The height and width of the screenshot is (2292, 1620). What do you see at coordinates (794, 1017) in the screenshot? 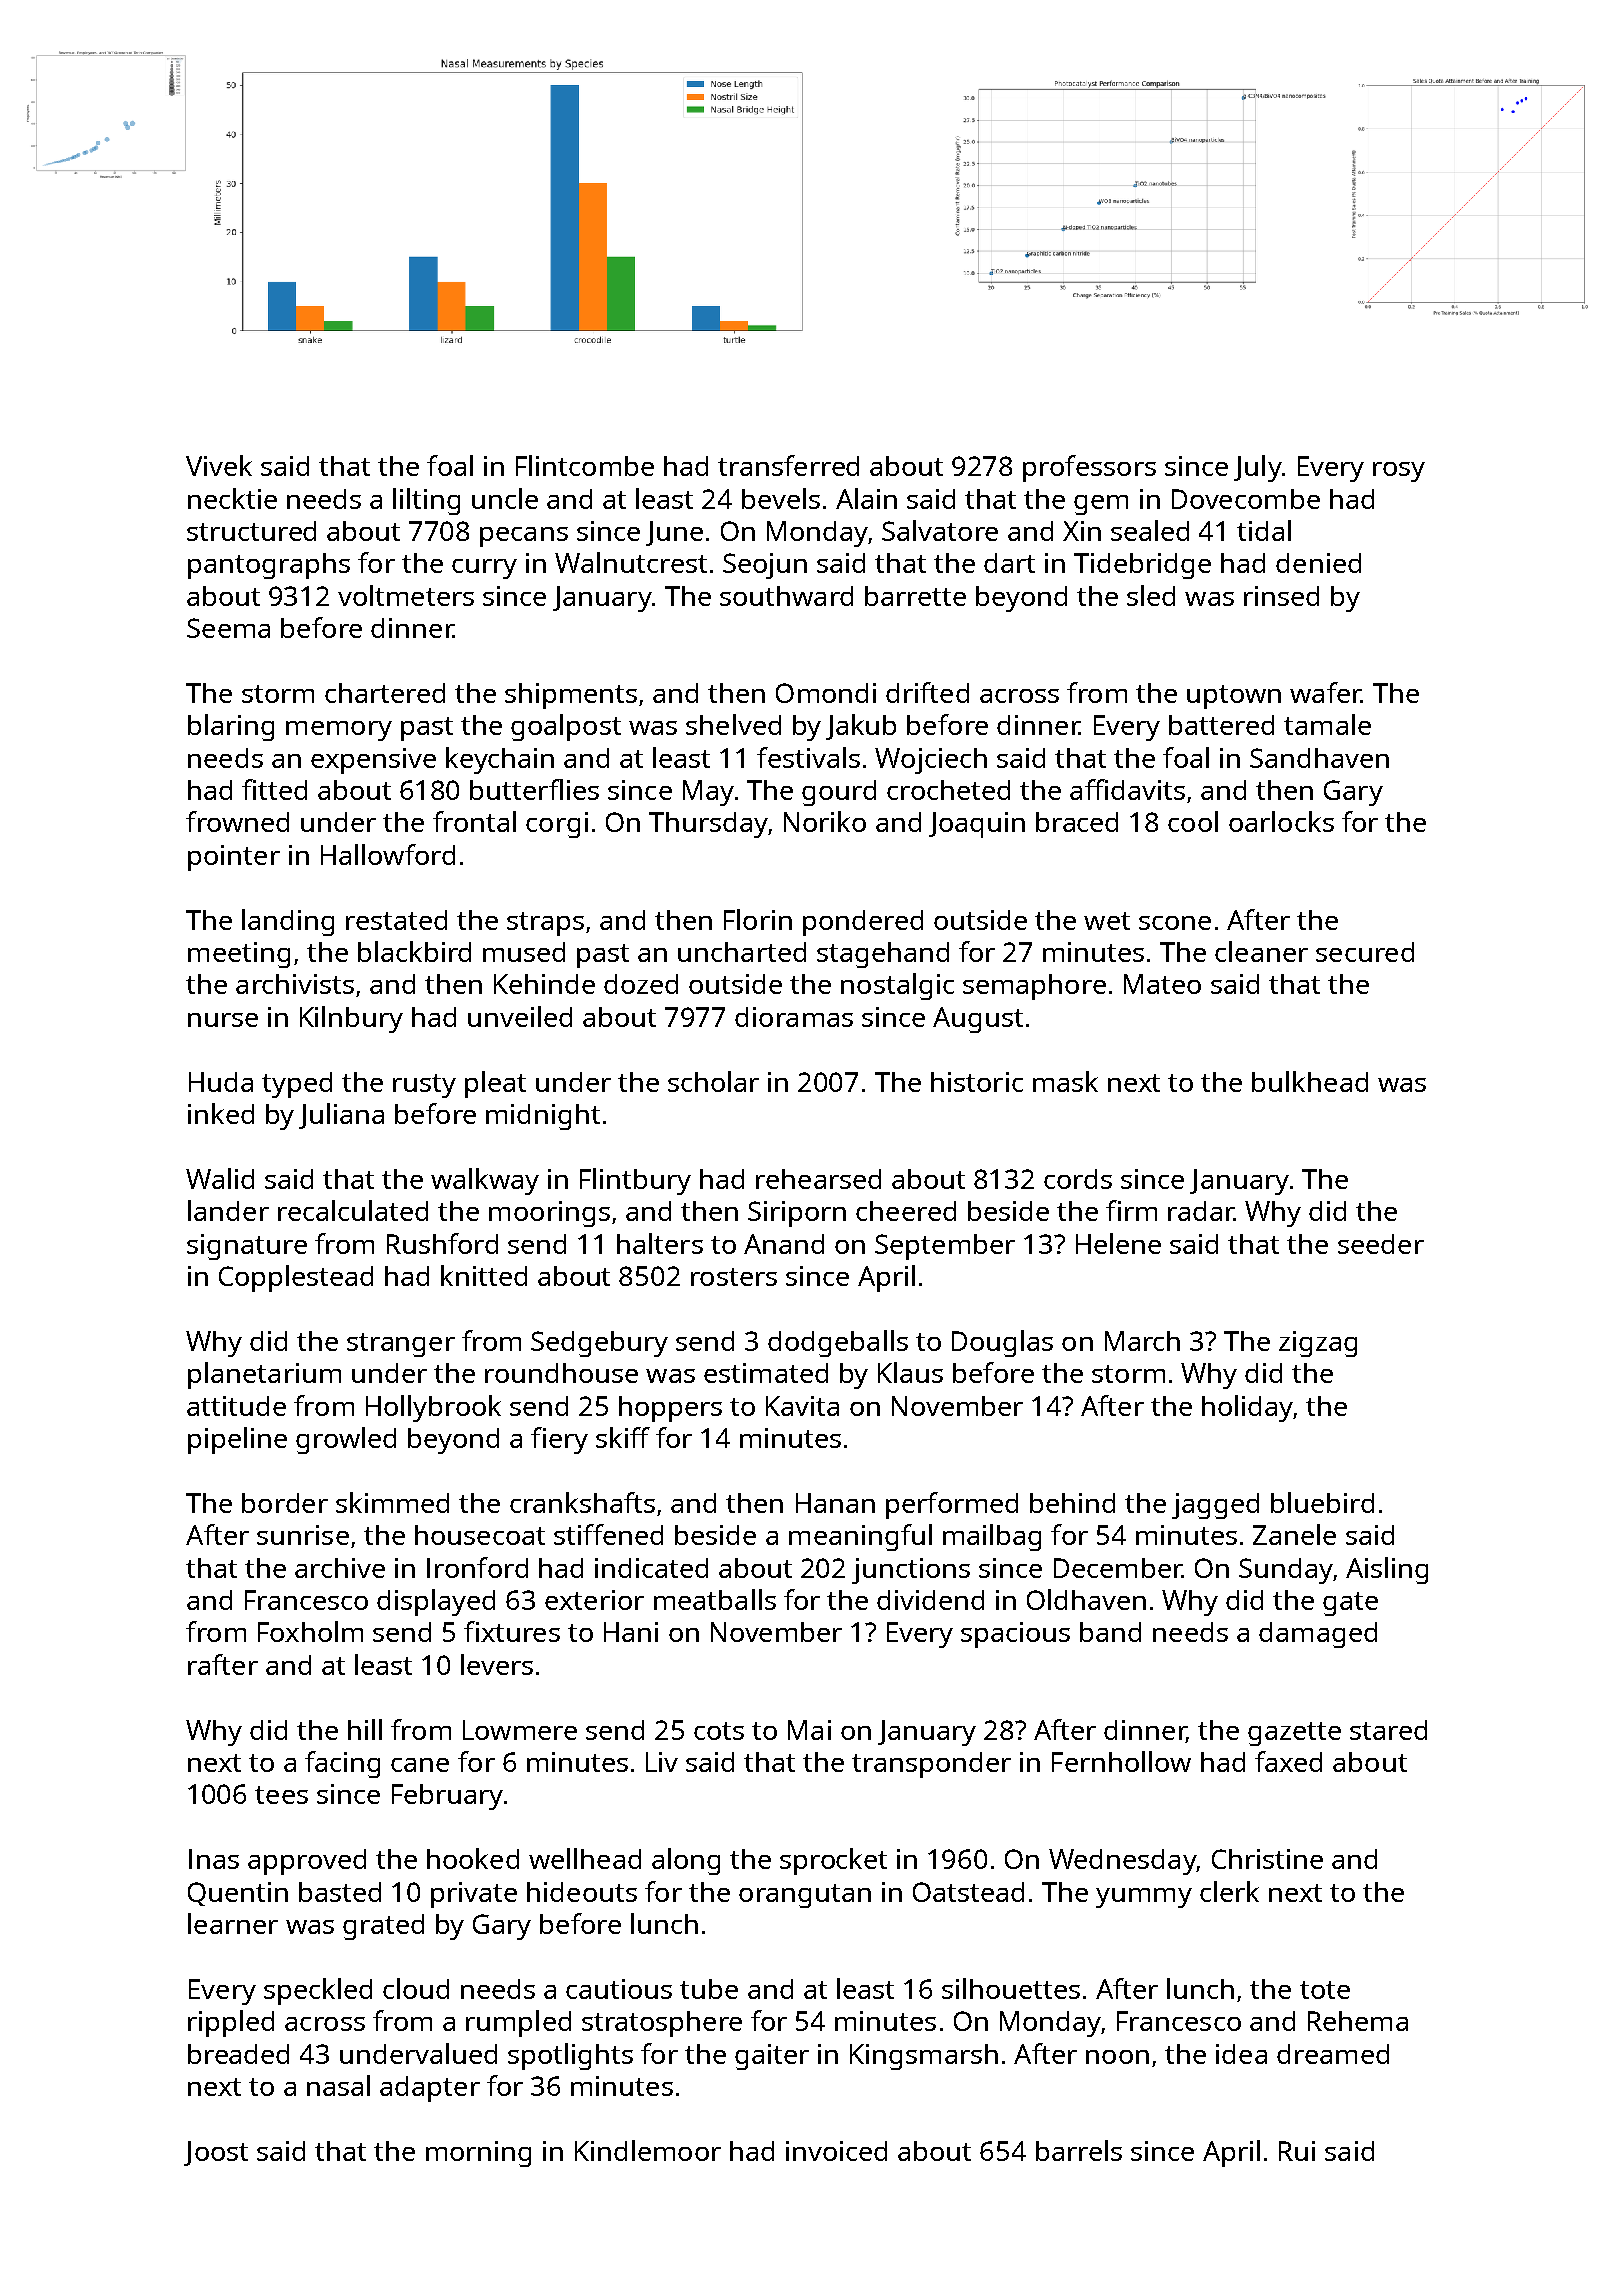
I see `dioramas` at bounding box center [794, 1017].
